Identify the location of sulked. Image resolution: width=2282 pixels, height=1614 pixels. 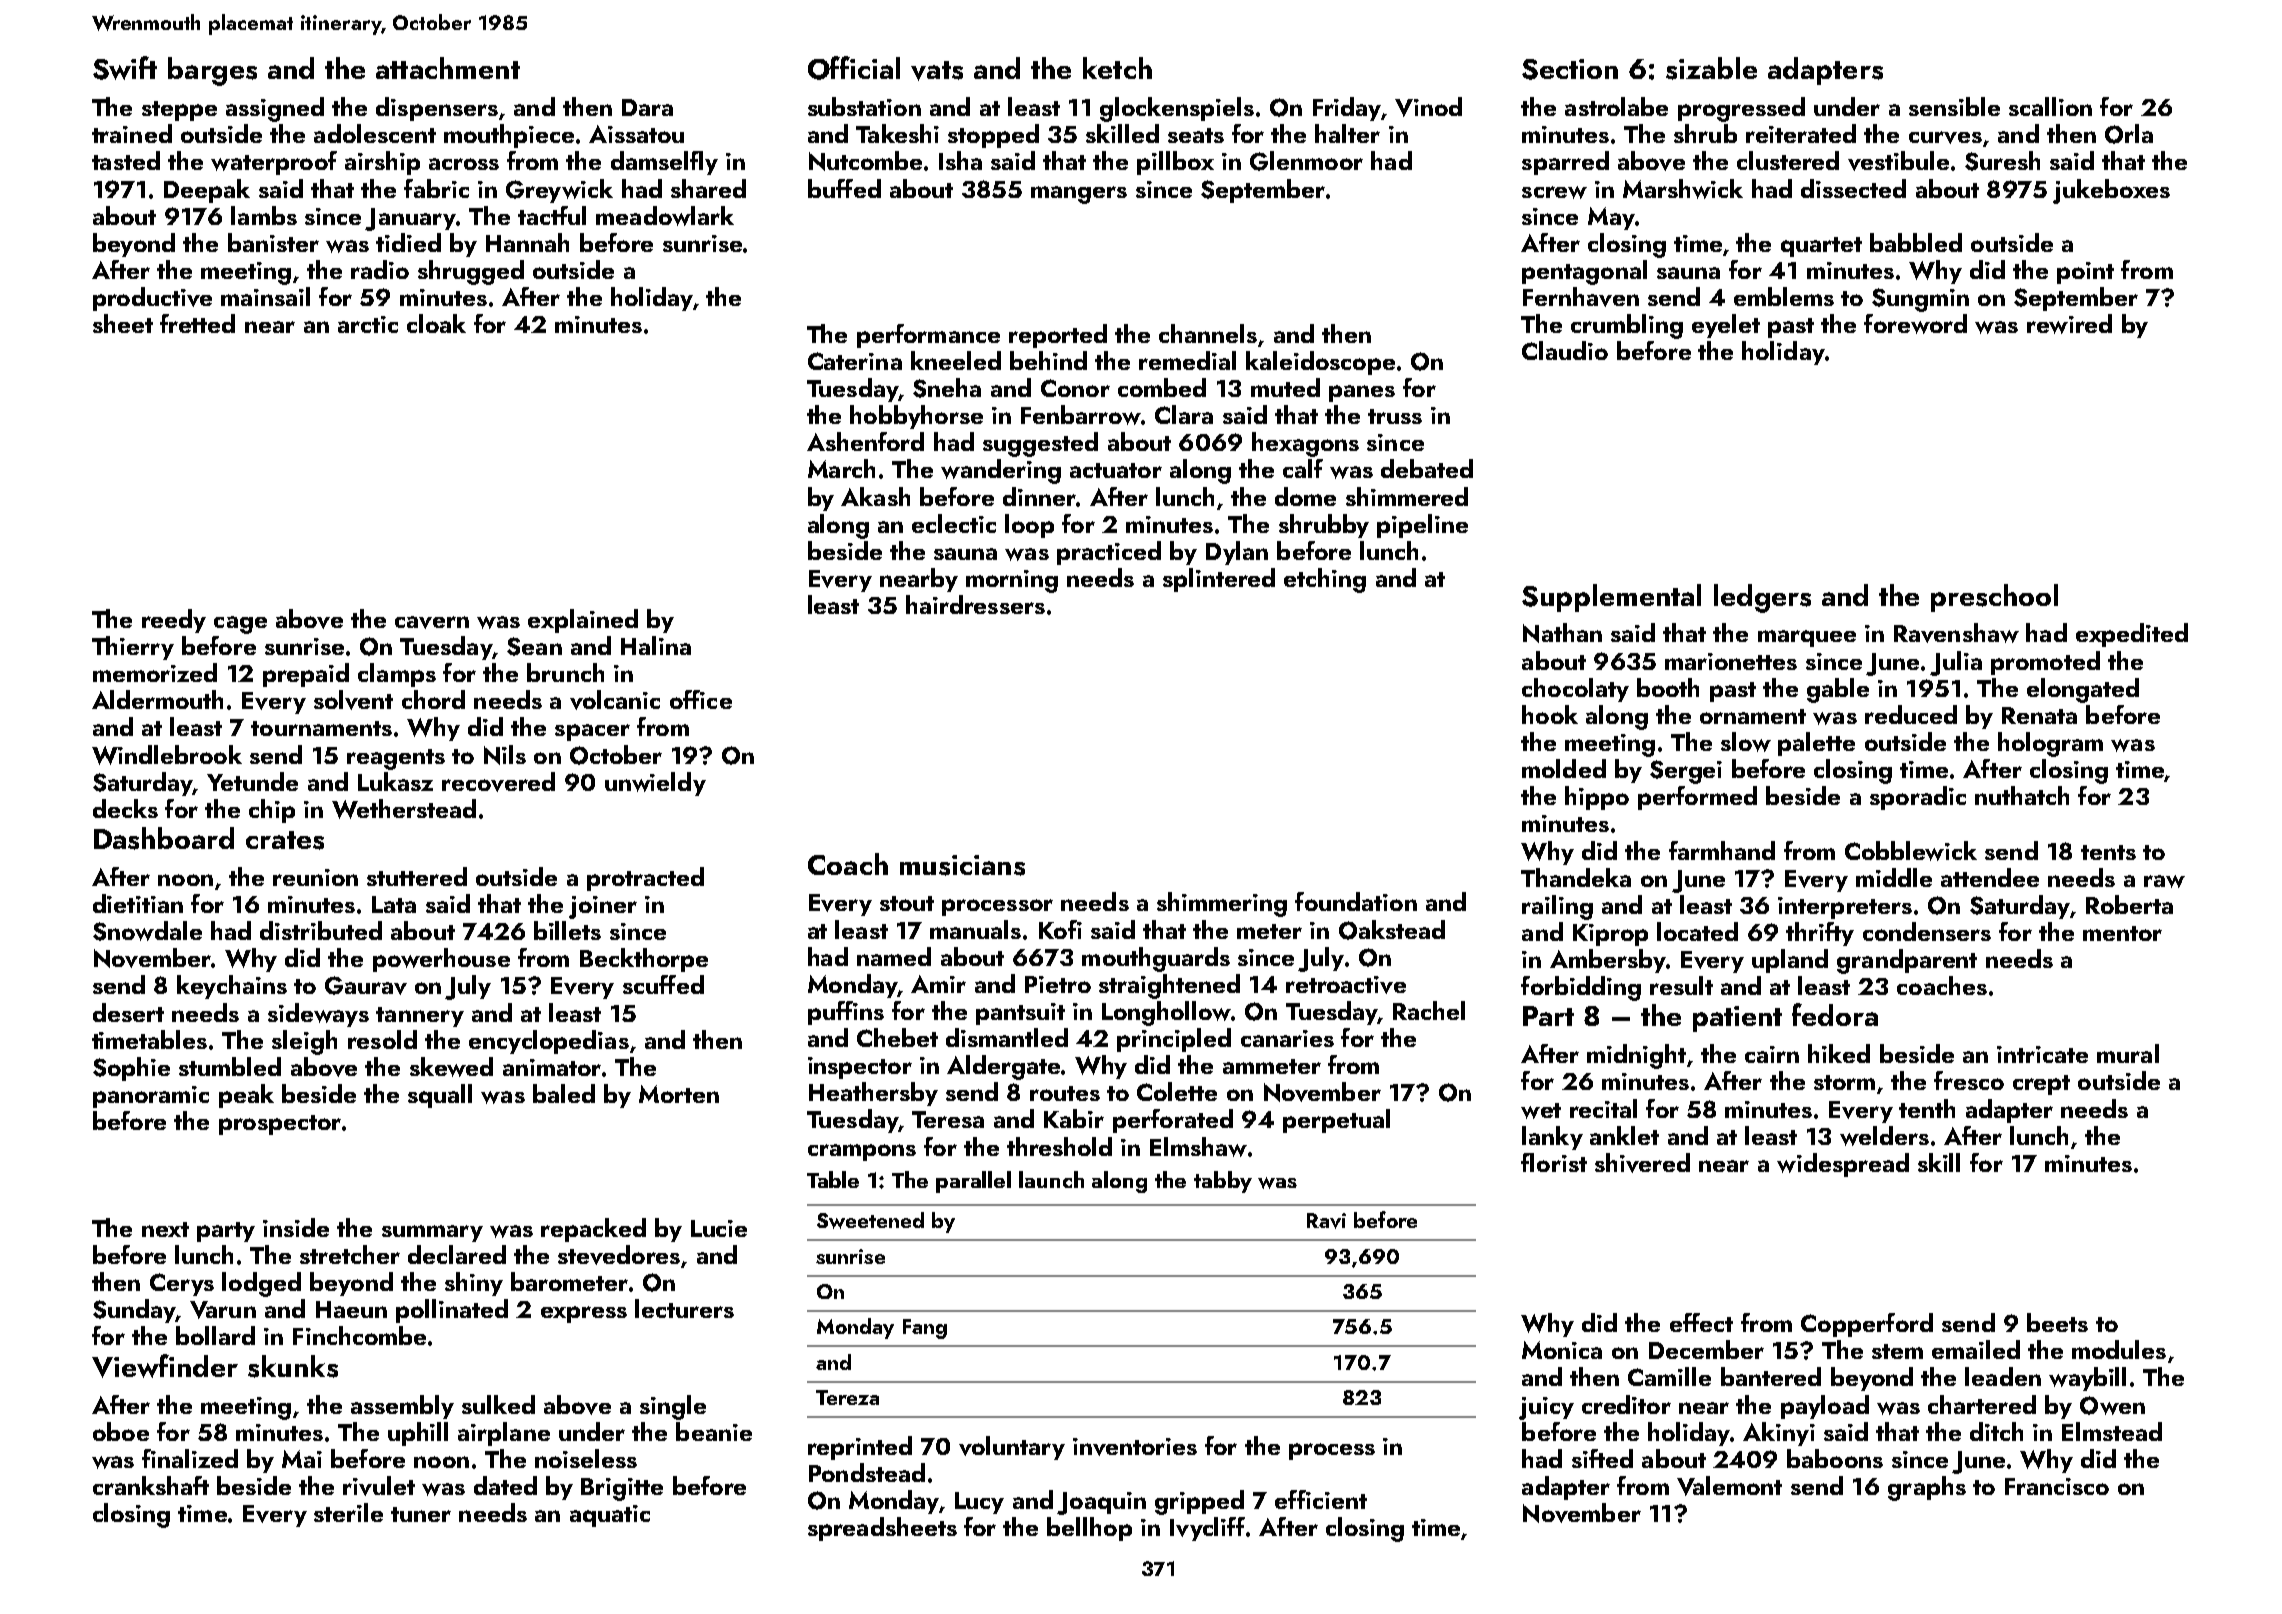
(498, 1404).
